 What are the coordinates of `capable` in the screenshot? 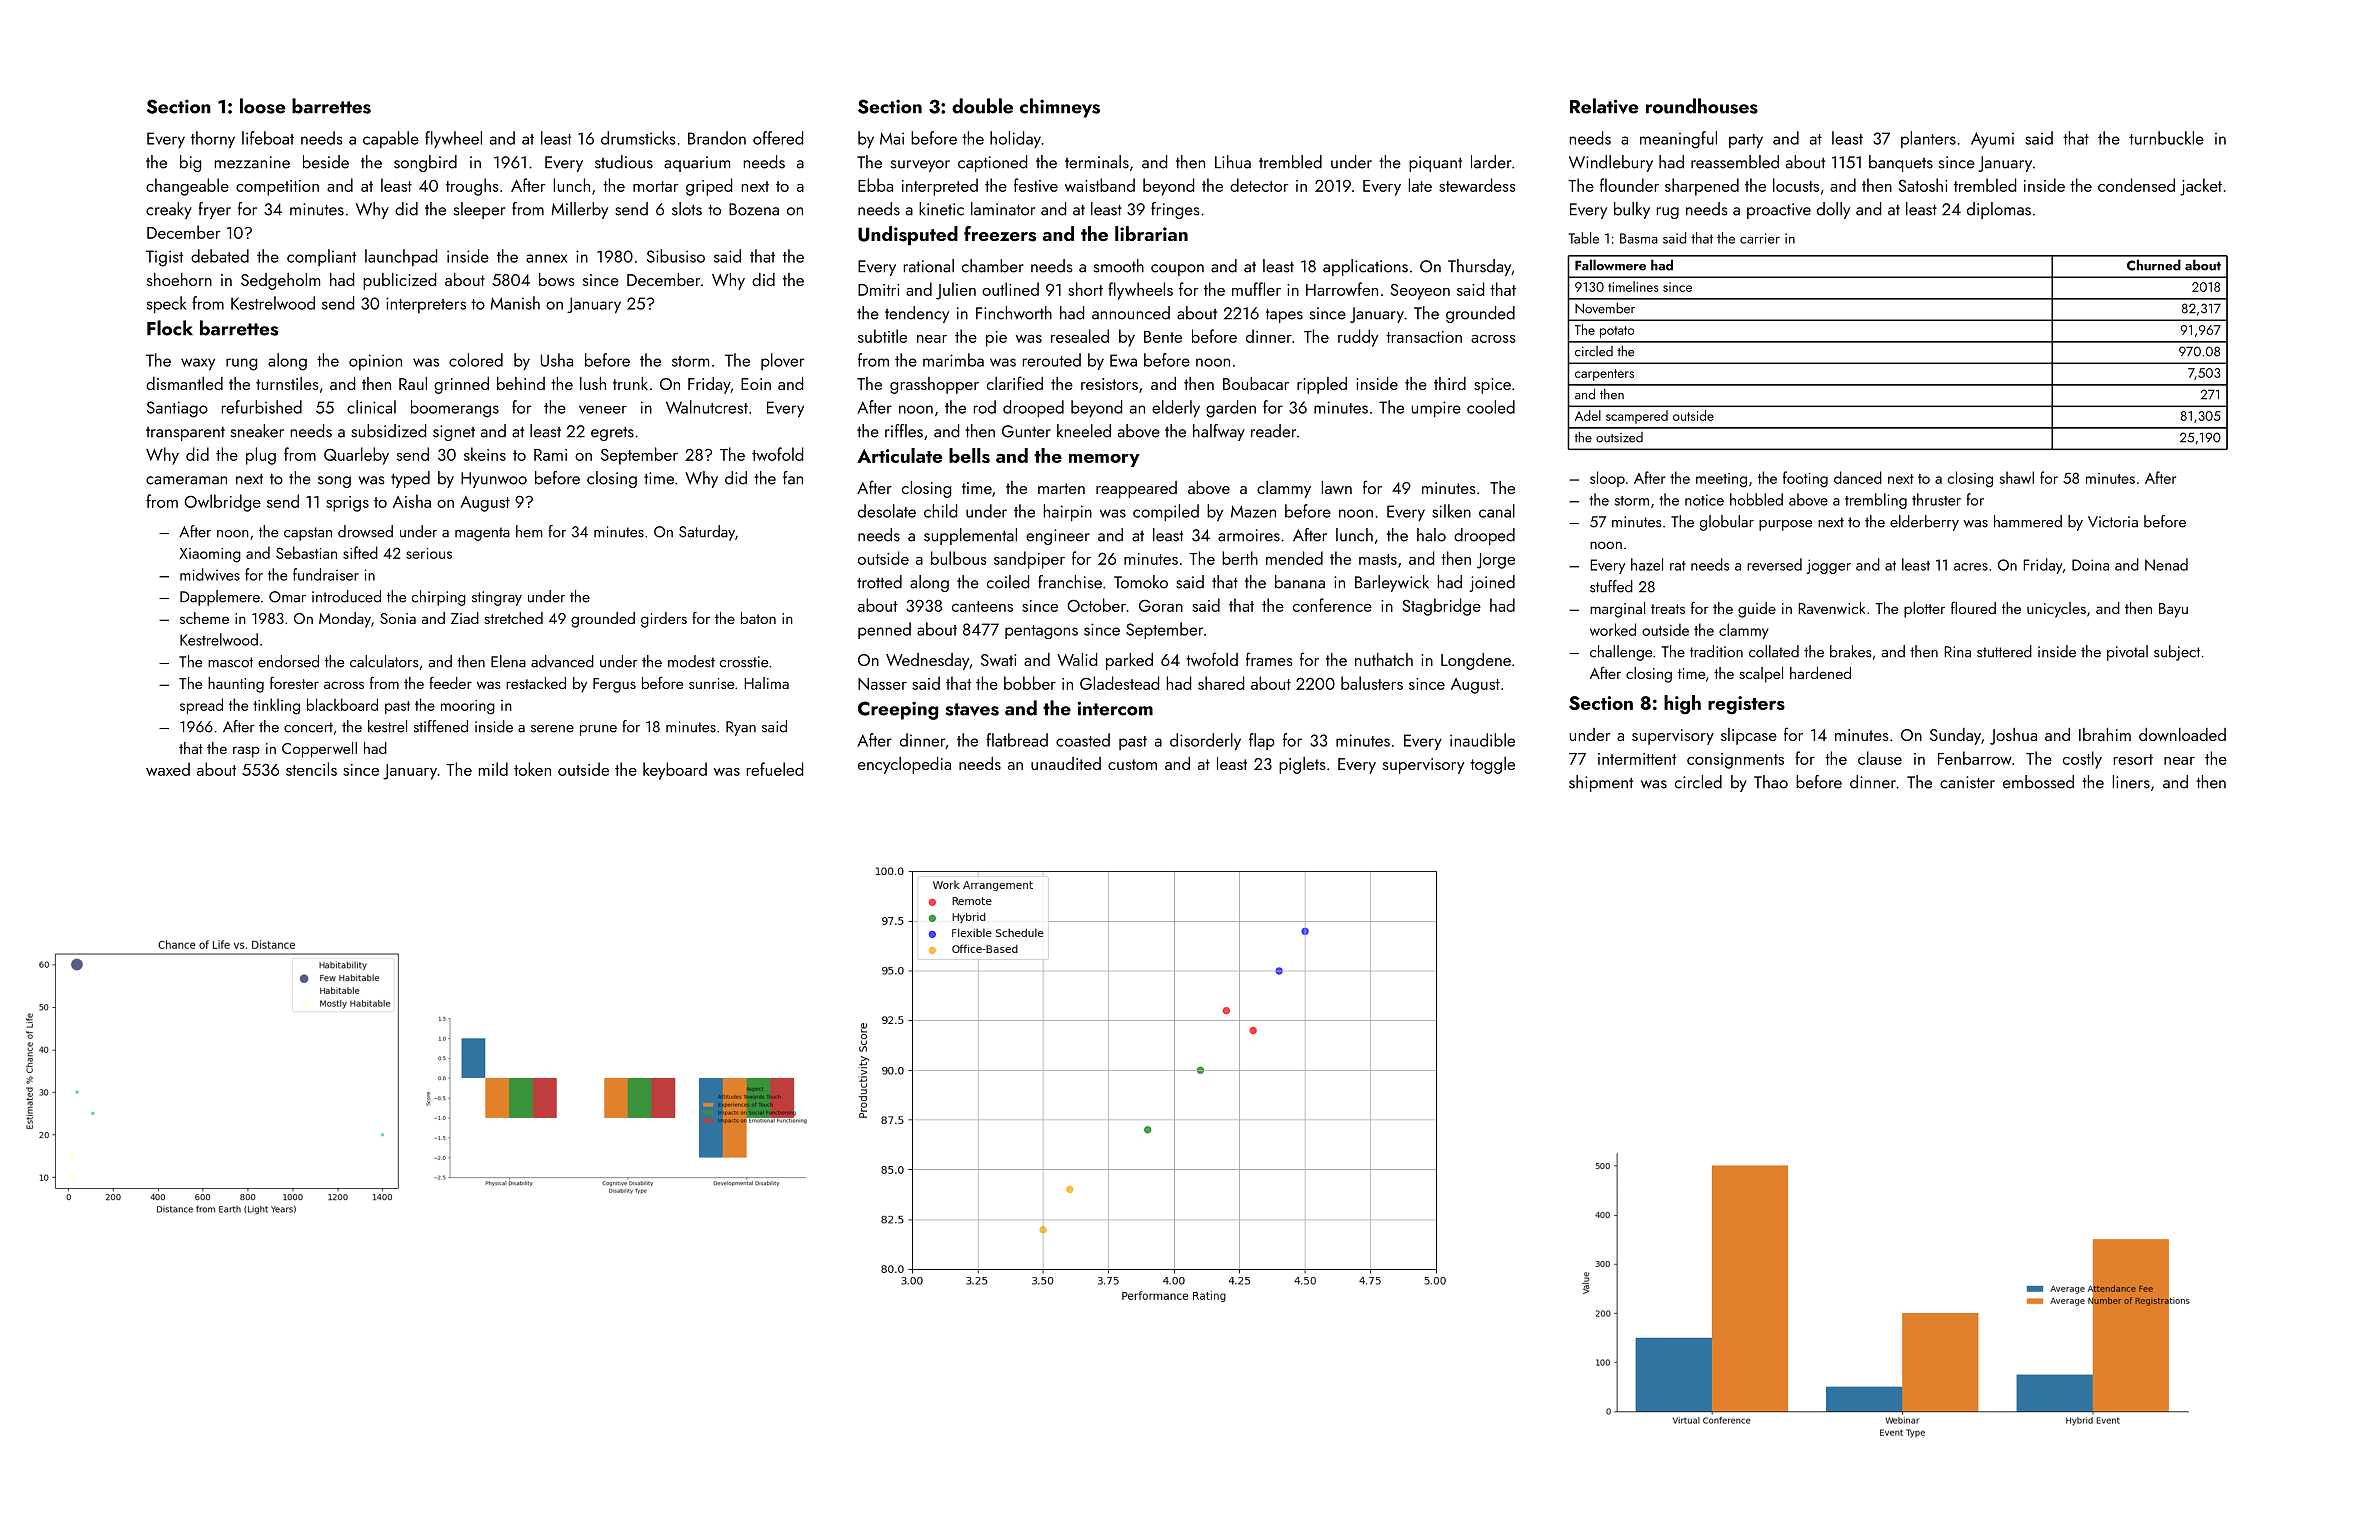 It's located at (391, 139).
